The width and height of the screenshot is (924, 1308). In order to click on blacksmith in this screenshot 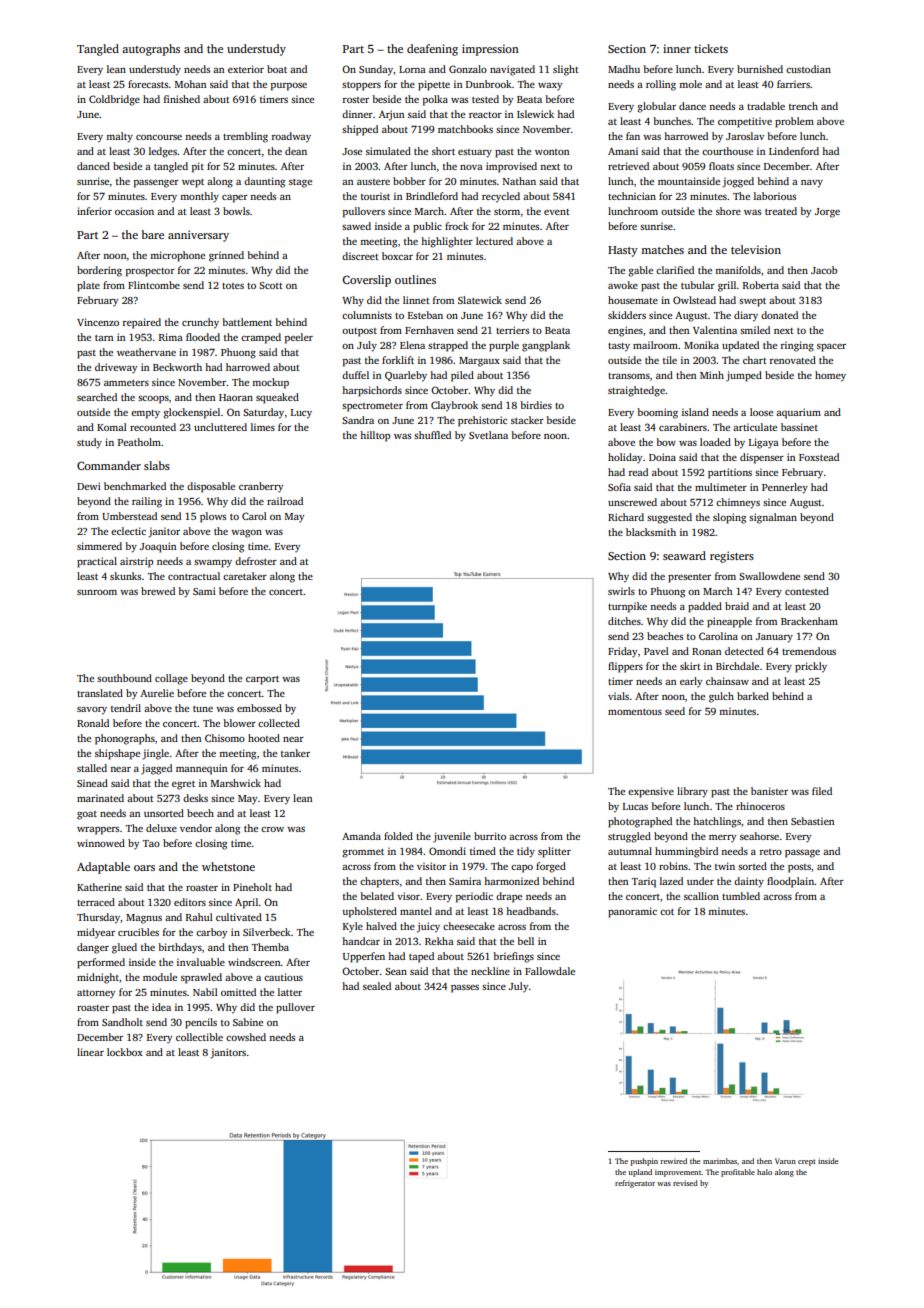, I will do `click(651, 532)`.
